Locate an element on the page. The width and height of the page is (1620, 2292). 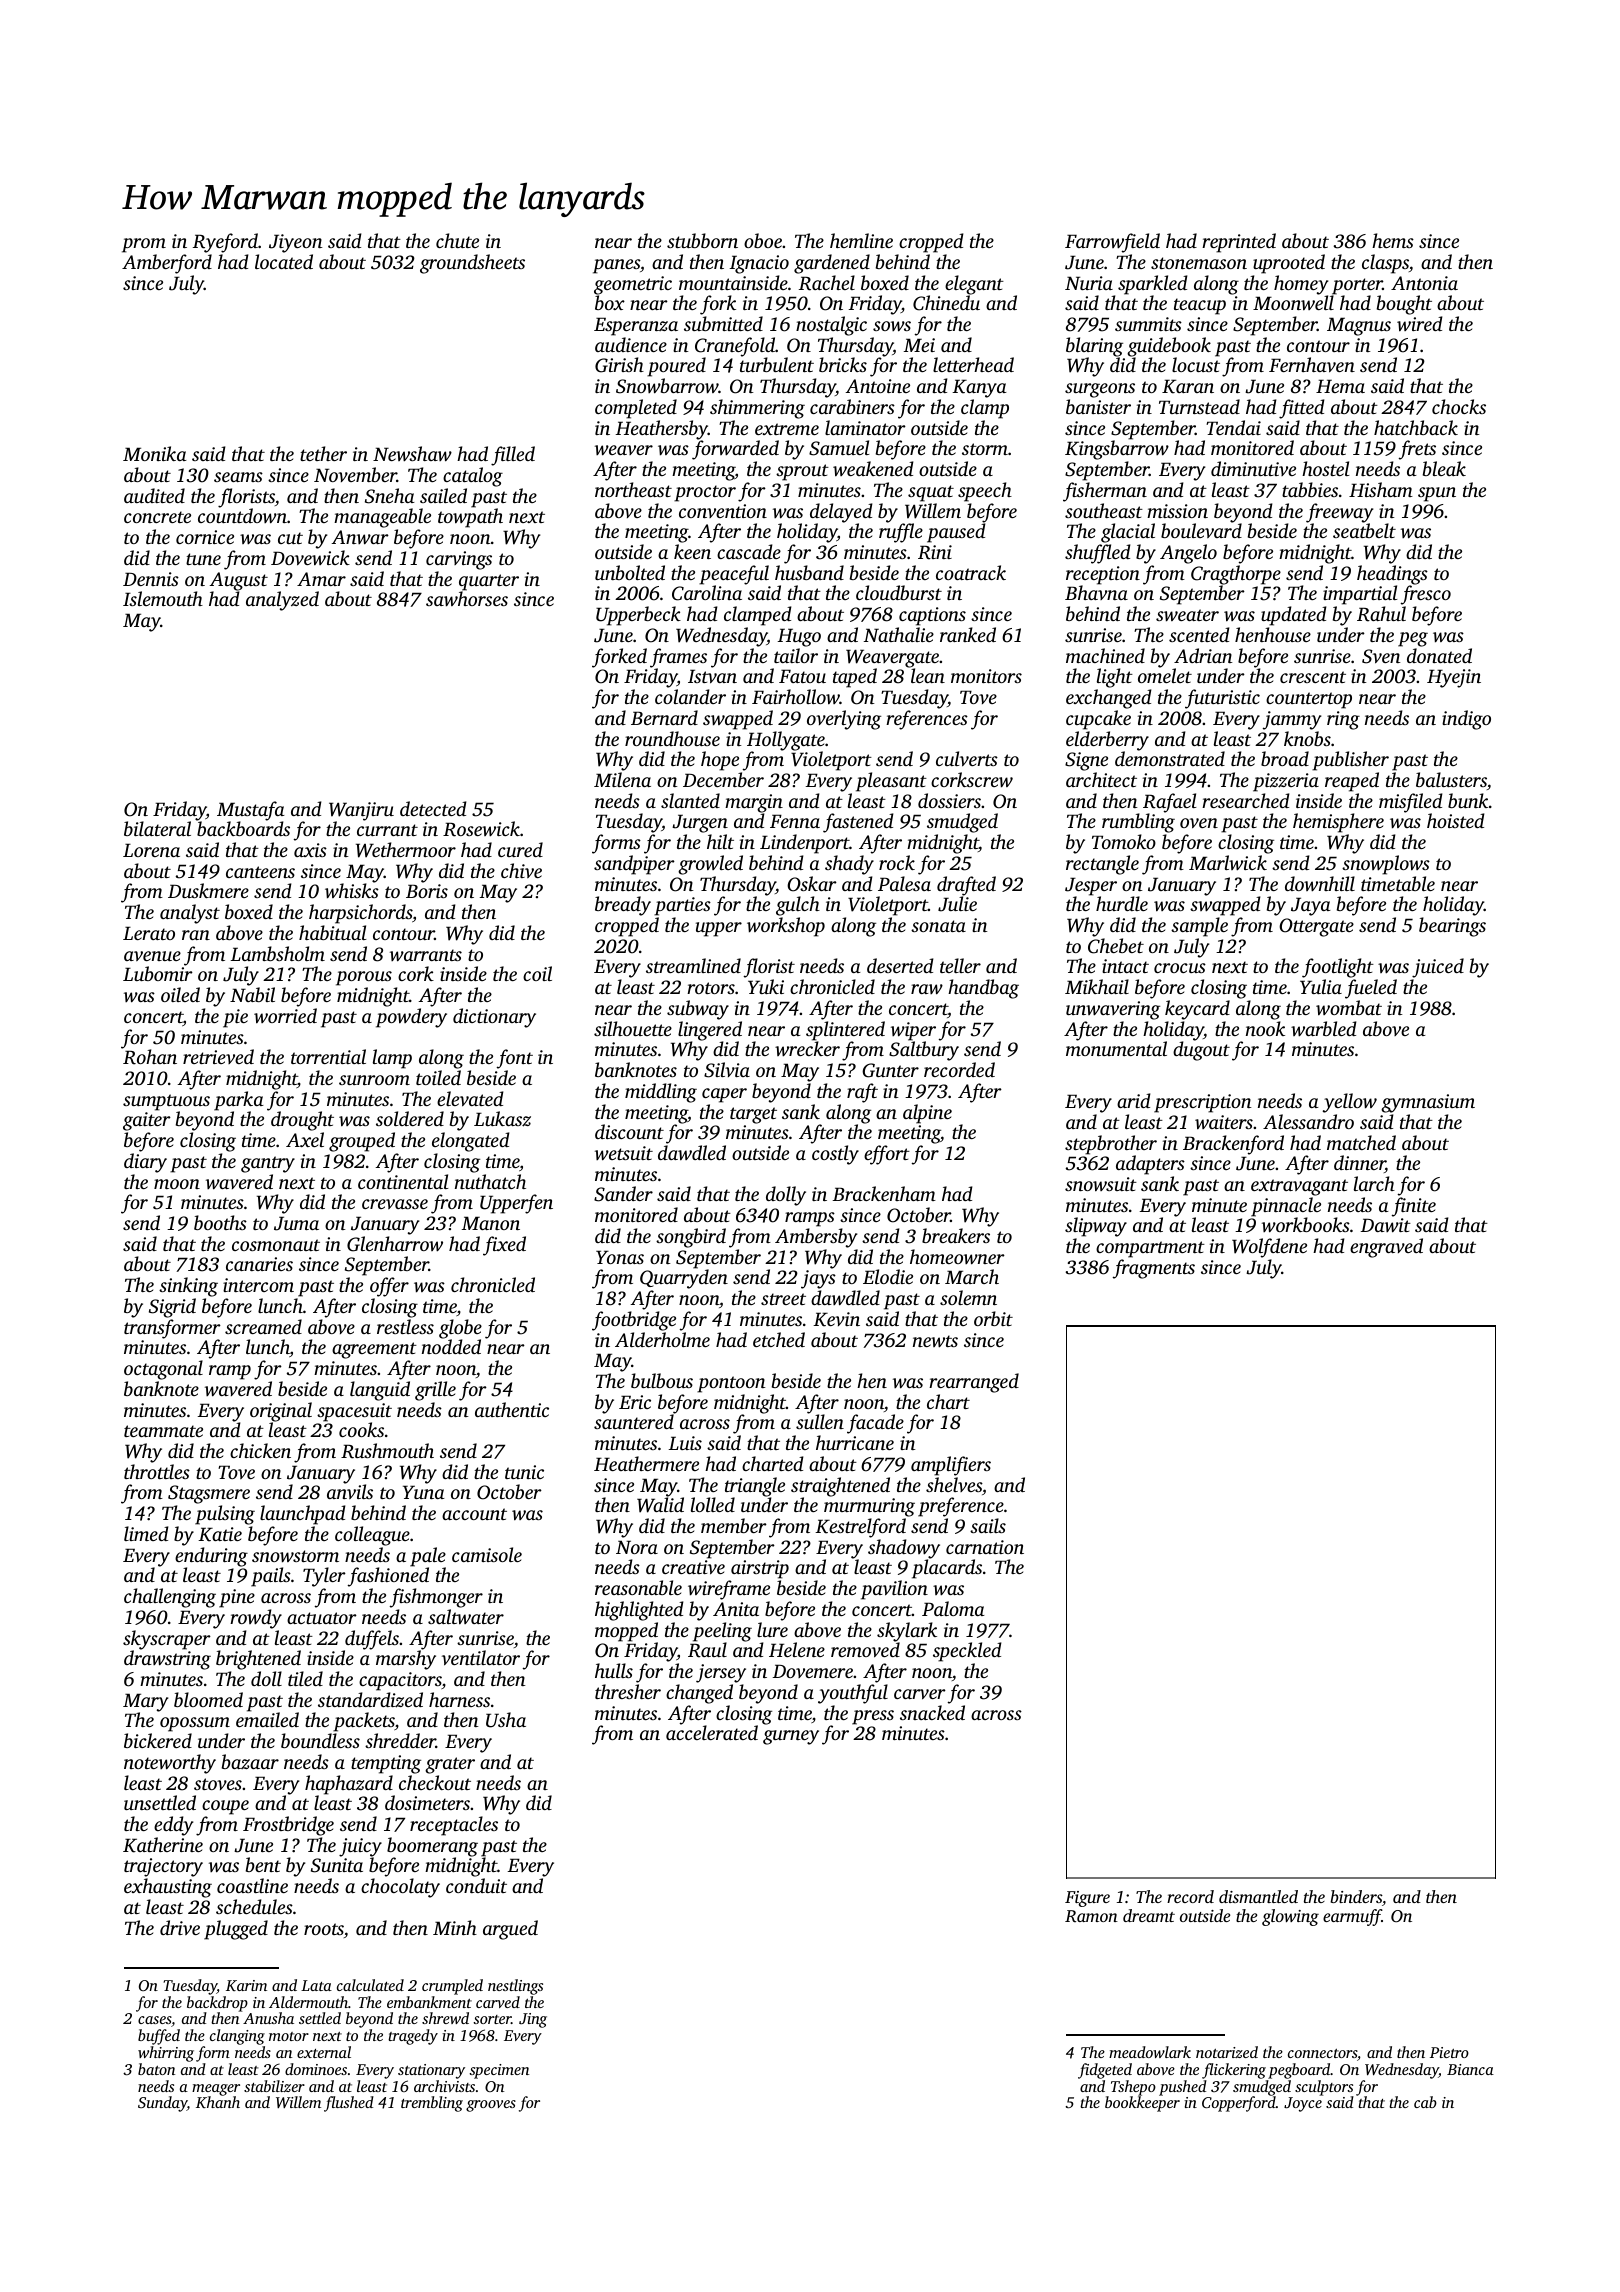
flushed is located at coordinates (349, 2104).
